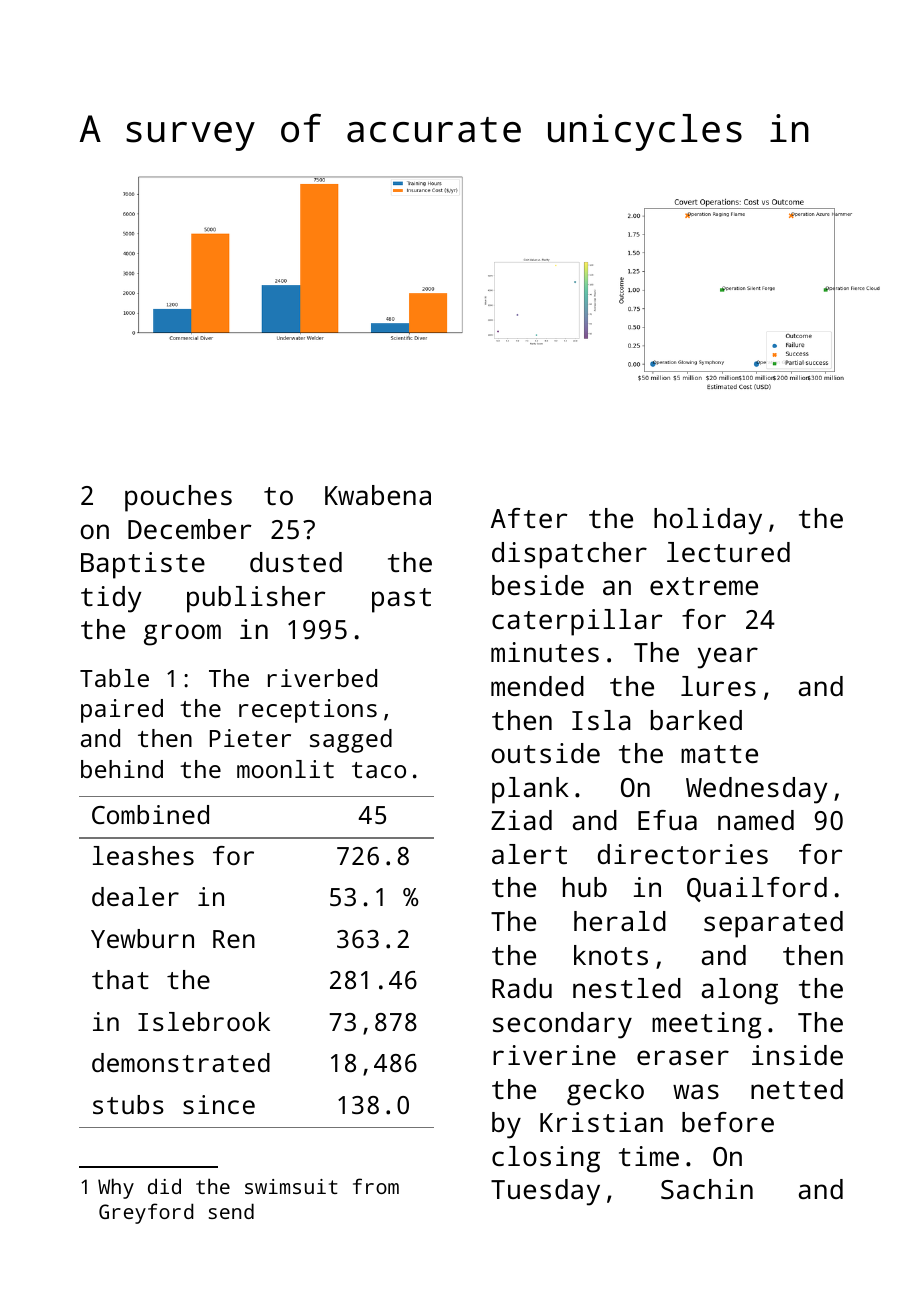 The height and width of the screenshot is (1311, 924). Describe the element at coordinates (708, 521) in the screenshot. I see `holiday` at that location.
